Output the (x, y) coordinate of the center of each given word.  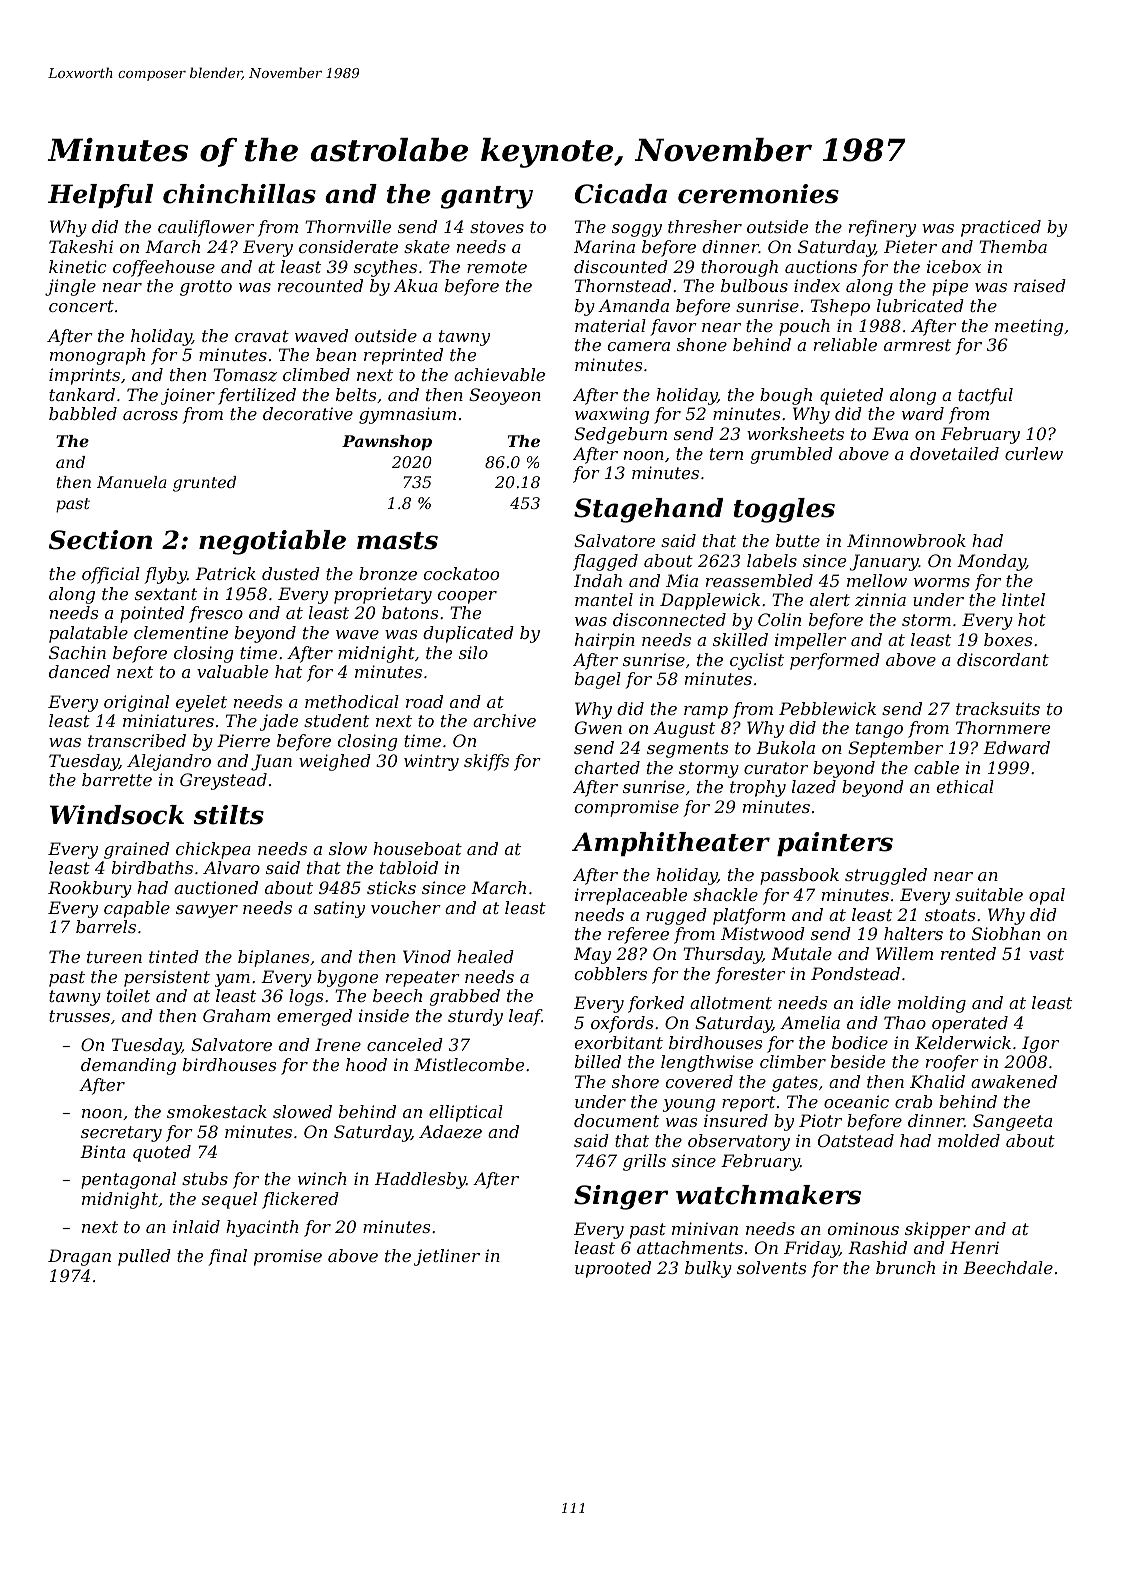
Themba (1013, 246)
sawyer (207, 911)
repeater (423, 979)
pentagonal (128, 1180)
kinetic (78, 266)
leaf (525, 1017)
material (610, 325)
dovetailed (954, 453)
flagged (605, 562)
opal (1047, 896)
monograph (97, 356)
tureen (114, 957)
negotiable (272, 542)
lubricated (920, 305)
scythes (385, 268)
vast (1046, 954)
